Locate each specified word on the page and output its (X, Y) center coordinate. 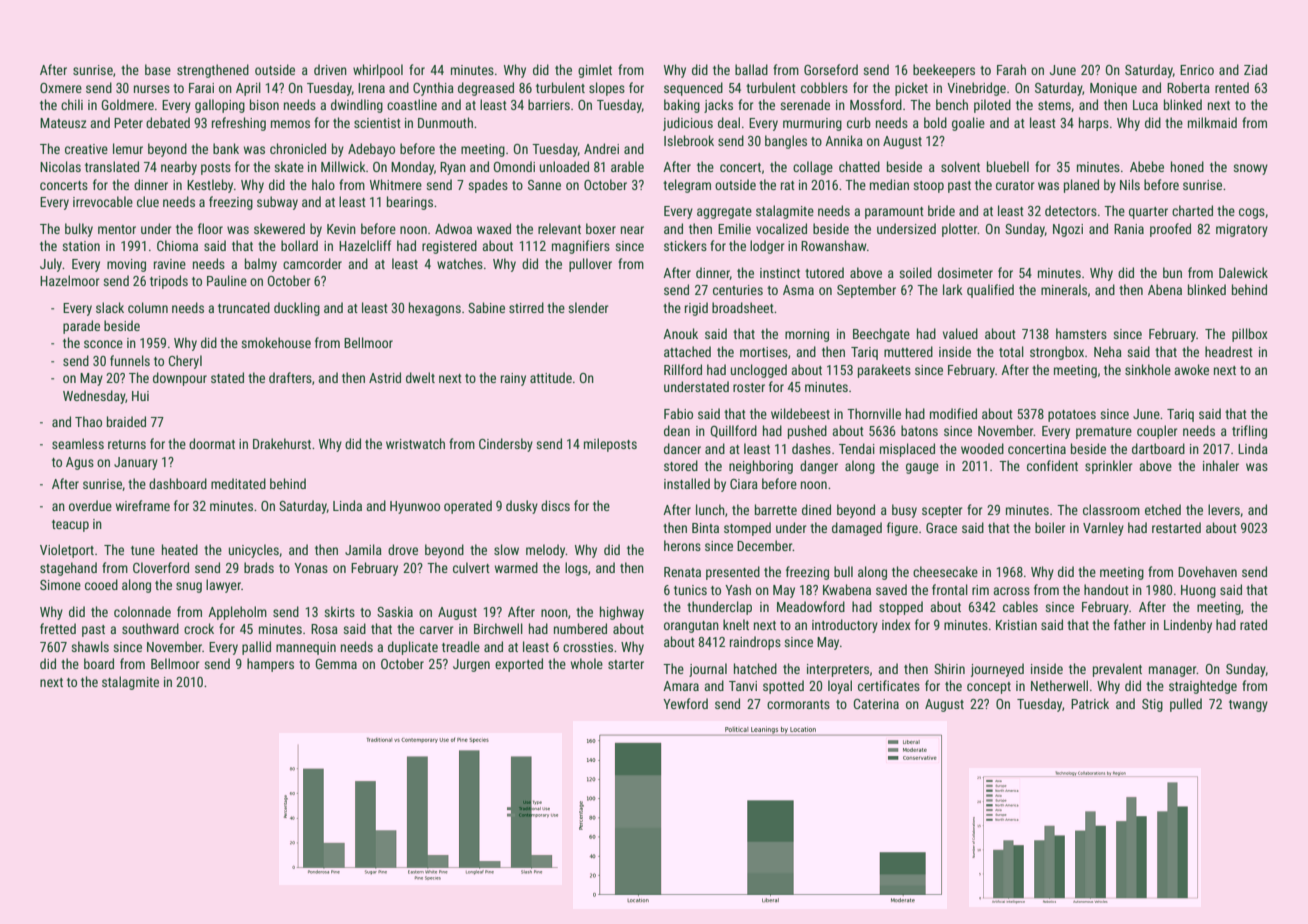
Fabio (678, 413)
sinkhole (1148, 369)
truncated (244, 307)
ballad (751, 69)
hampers (270, 665)
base (158, 69)
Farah (1011, 69)
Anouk (680, 333)
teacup (70, 526)
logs (576, 569)
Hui (140, 396)
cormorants (798, 704)
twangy (1248, 706)
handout (1106, 589)
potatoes (1072, 416)
